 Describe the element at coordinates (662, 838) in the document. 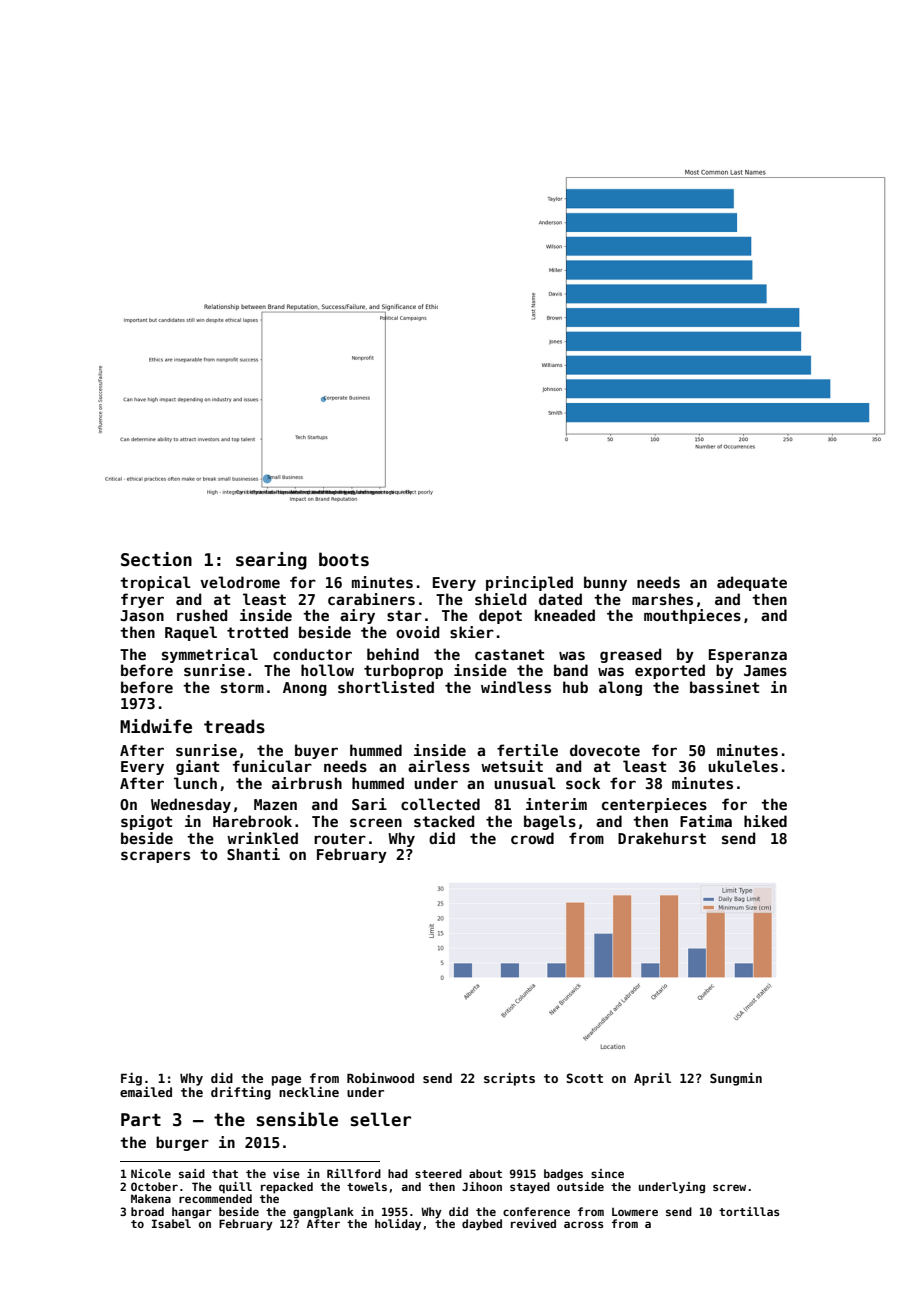

I see `Drakehurst` at that location.
